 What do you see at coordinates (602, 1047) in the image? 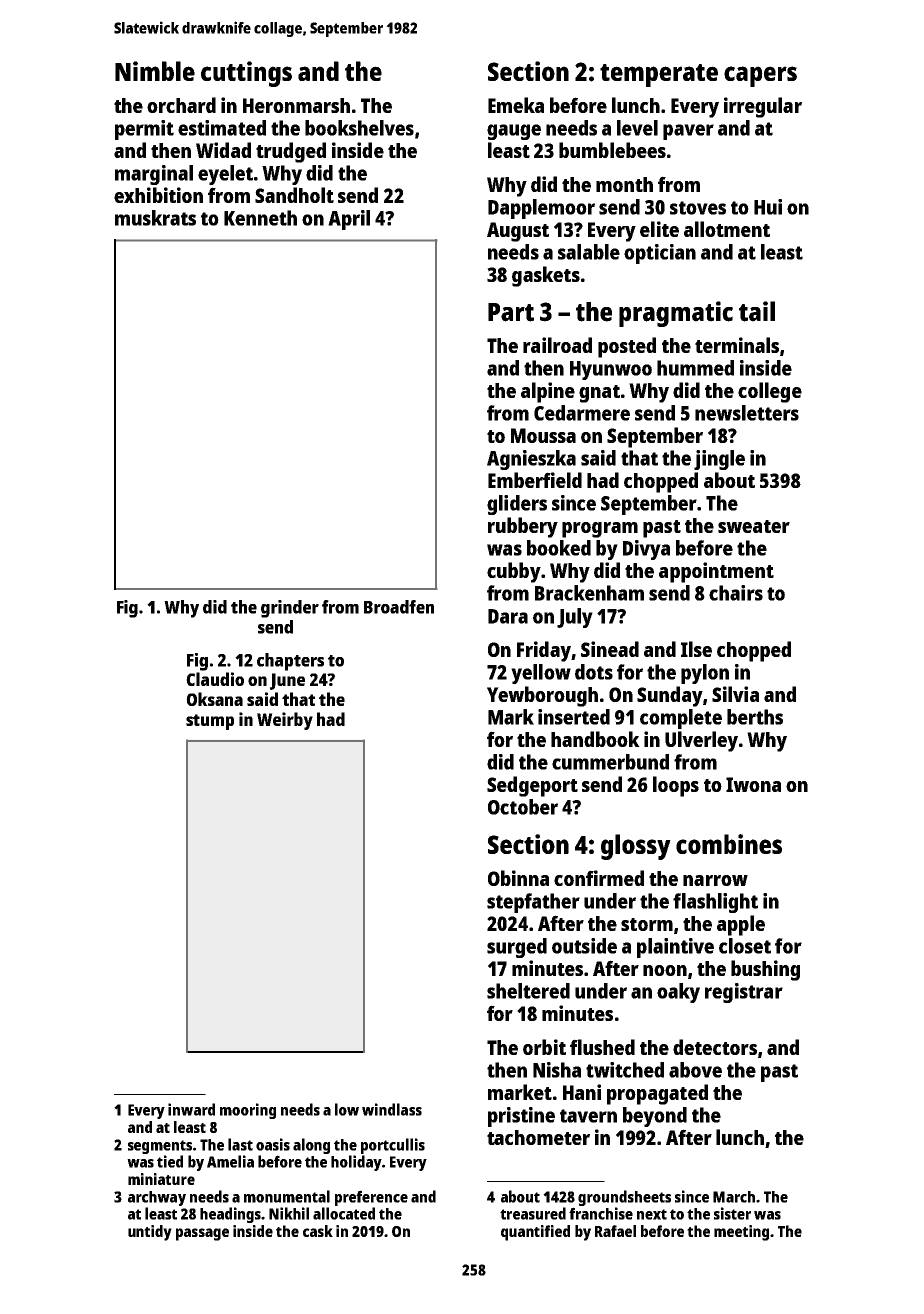
I see `flushed` at bounding box center [602, 1047].
